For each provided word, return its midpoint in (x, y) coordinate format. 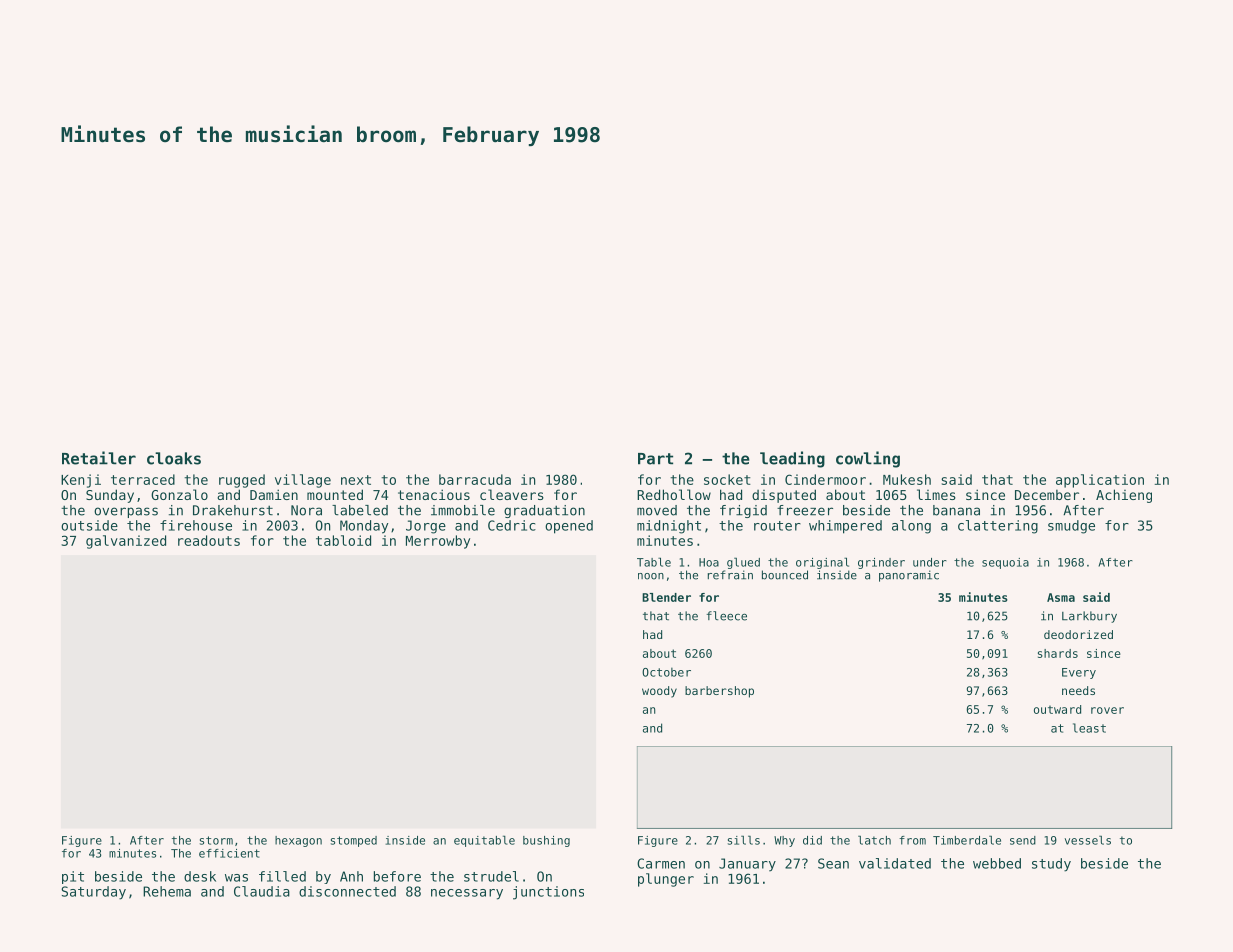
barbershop (719, 692)
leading (792, 459)
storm (216, 840)
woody (659, 692)
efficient (229, 853)
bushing (546, 841)
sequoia (1005, 563)
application (1100, 481)
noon (651, 576)
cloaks (174, 458)
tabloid (343, 540)
